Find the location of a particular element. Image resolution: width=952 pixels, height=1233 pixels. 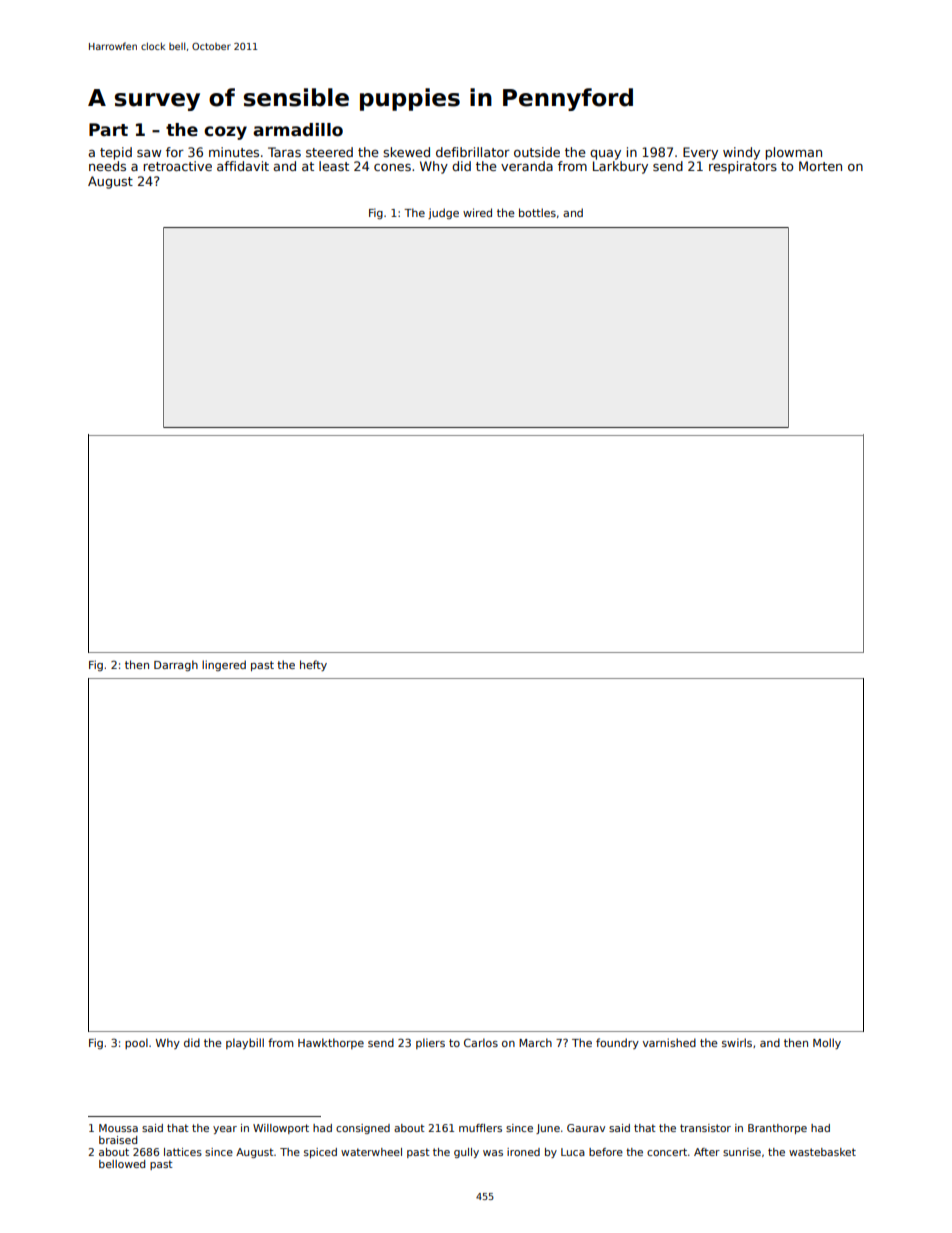

Darragh is located at coordinates (176, 665).
